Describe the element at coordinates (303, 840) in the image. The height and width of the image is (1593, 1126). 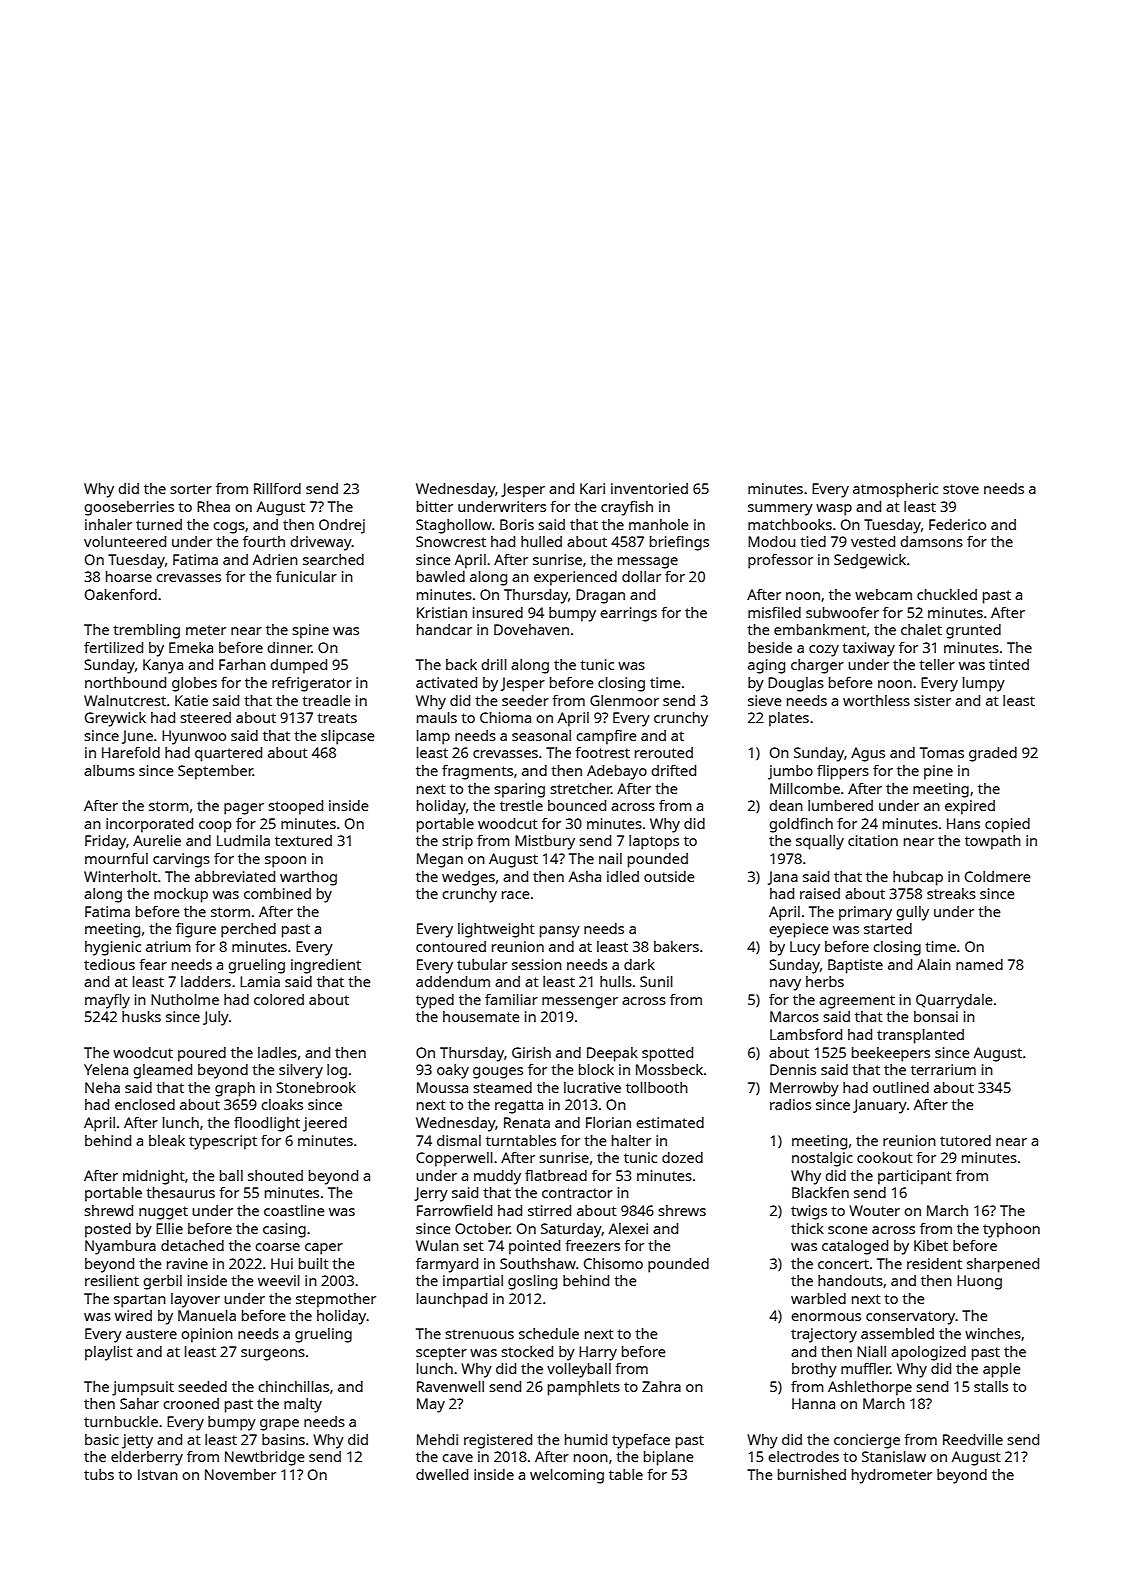
I see `textured` at that location.
